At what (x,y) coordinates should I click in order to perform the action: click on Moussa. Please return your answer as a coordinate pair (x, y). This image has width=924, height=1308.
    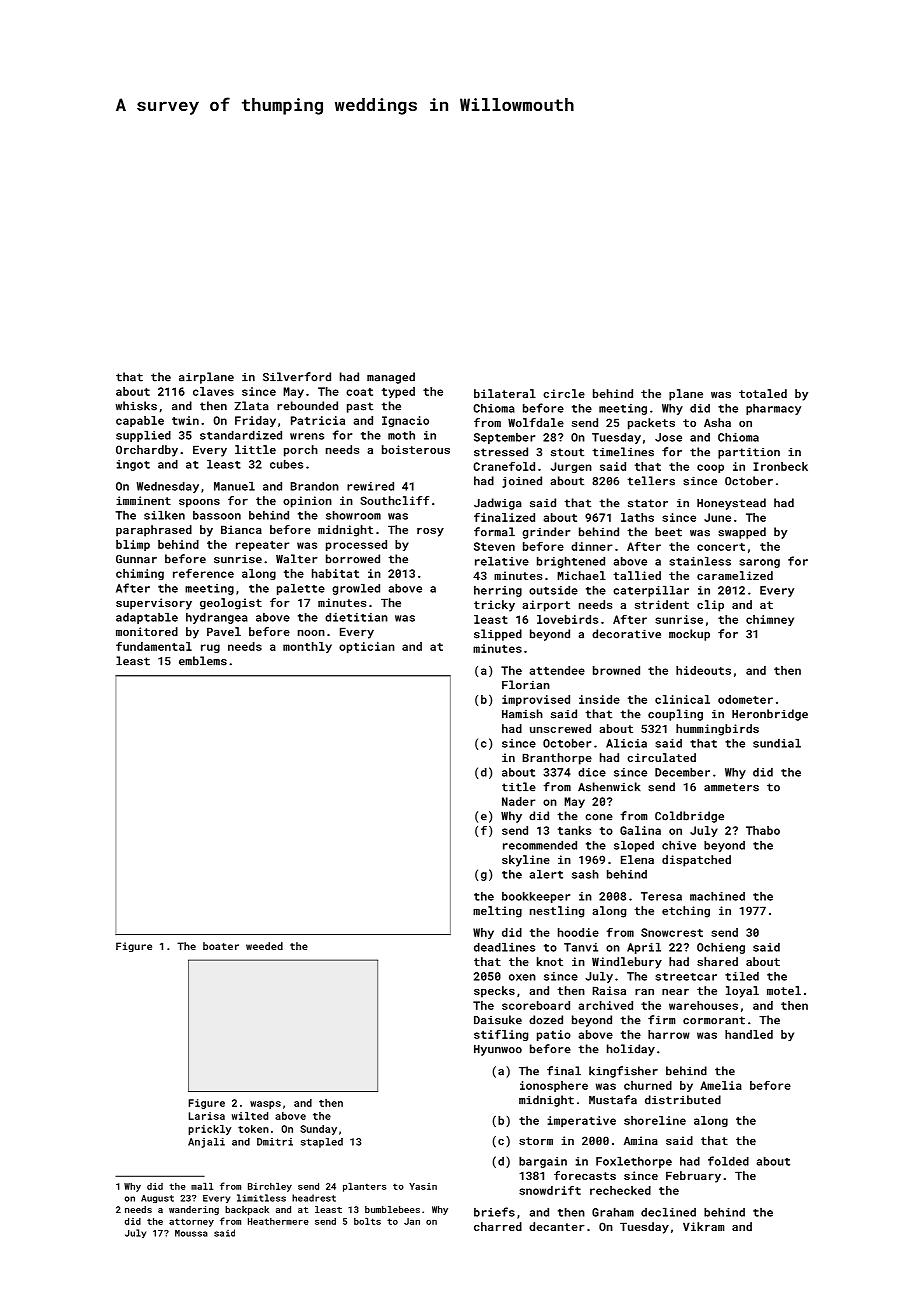
    Looking at the image, I should click on (191, 1233).
